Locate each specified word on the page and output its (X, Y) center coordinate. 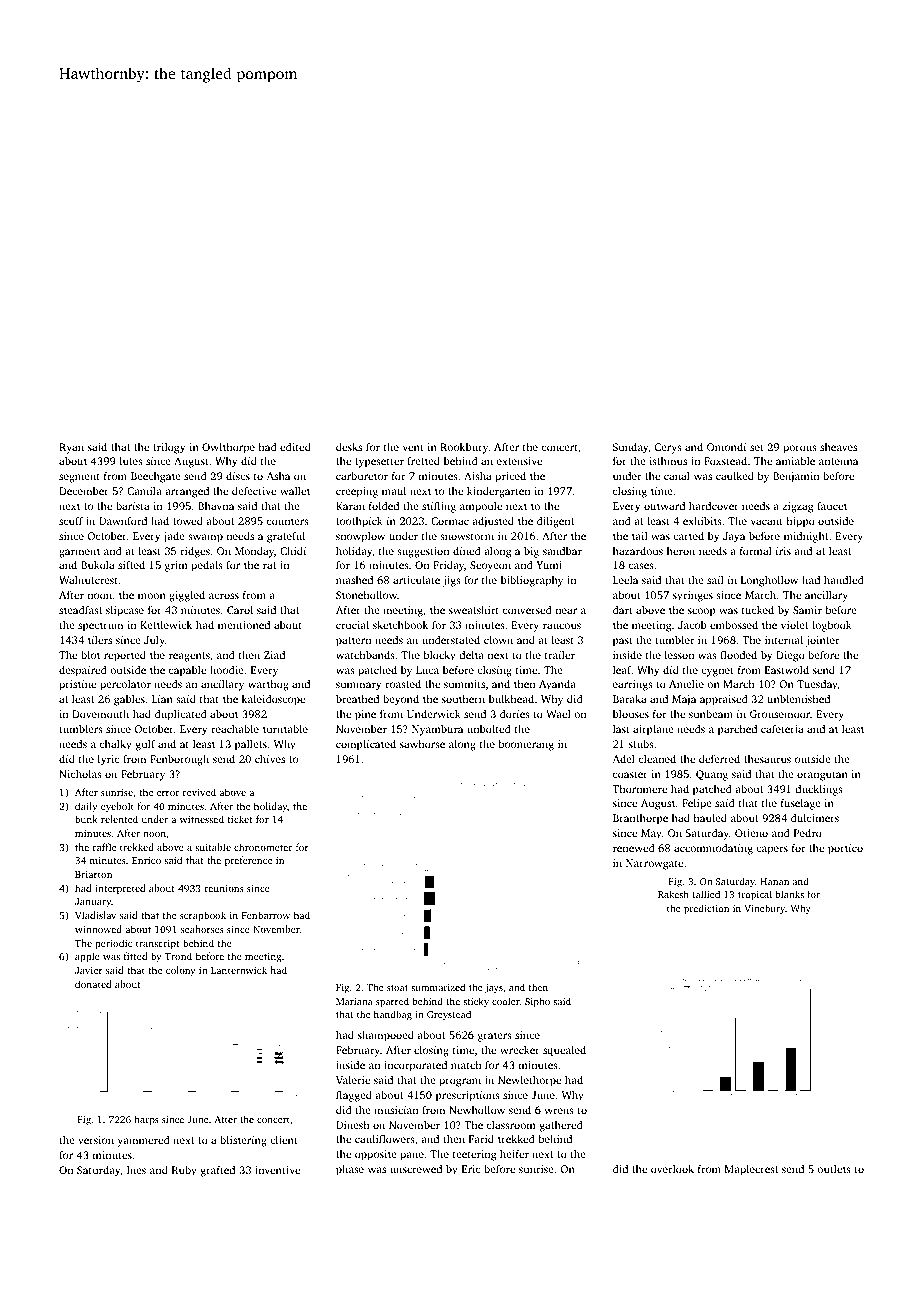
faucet (832, 506)
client (284, 1140)
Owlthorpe (228, 448)
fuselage (801, 804)
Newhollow (477, 1110)
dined (467, 551)
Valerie (353, 1080)
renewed (634, 848)
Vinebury (764, 909)
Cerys (668, 448)
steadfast (80, 610)
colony (181, 971)
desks (349, 447)
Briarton (93, 874)
